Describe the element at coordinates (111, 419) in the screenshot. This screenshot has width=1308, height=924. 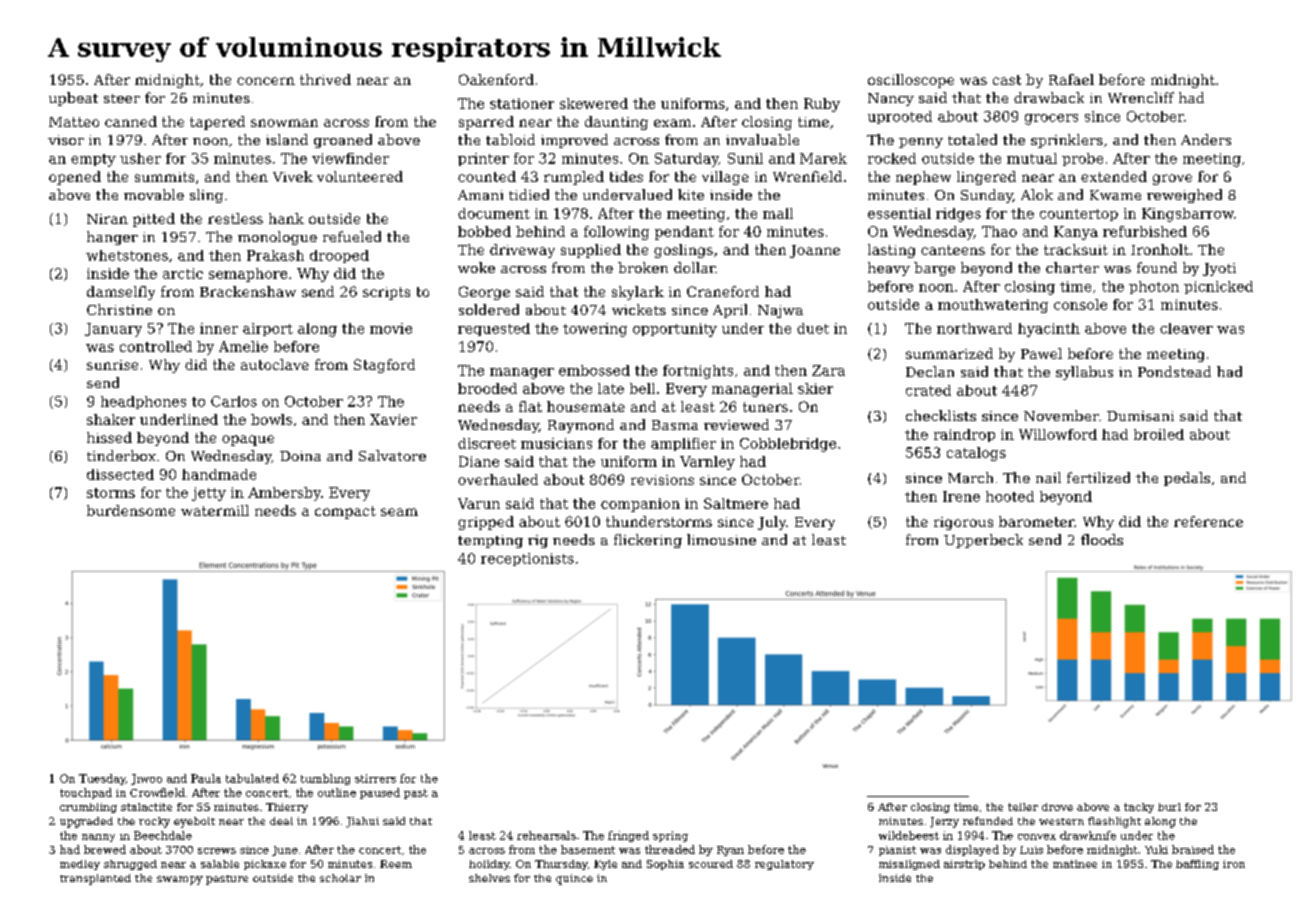
I see `shaker` at that location.
